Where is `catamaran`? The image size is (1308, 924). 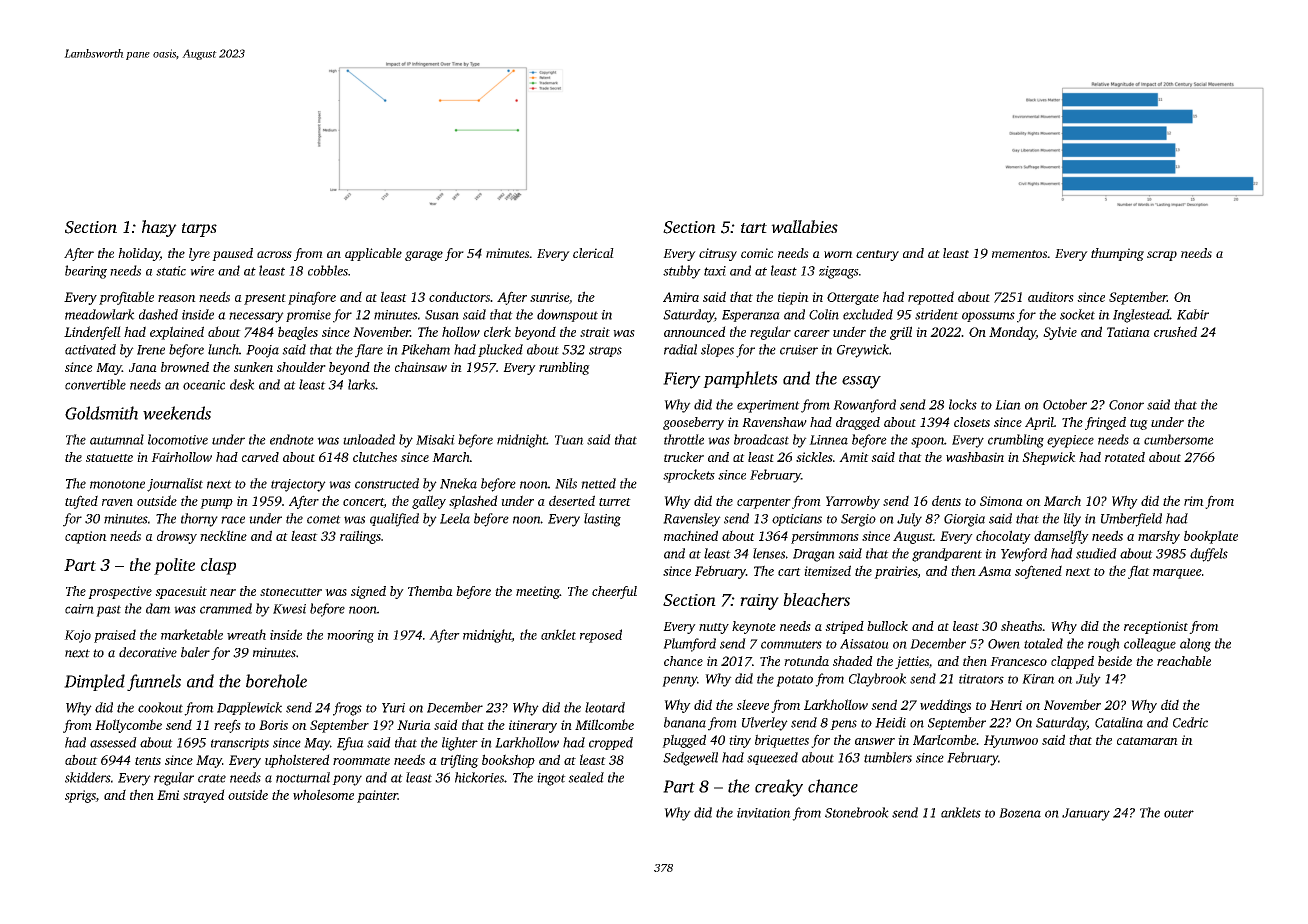 catamaran is located at coordinates (1147, 741).
